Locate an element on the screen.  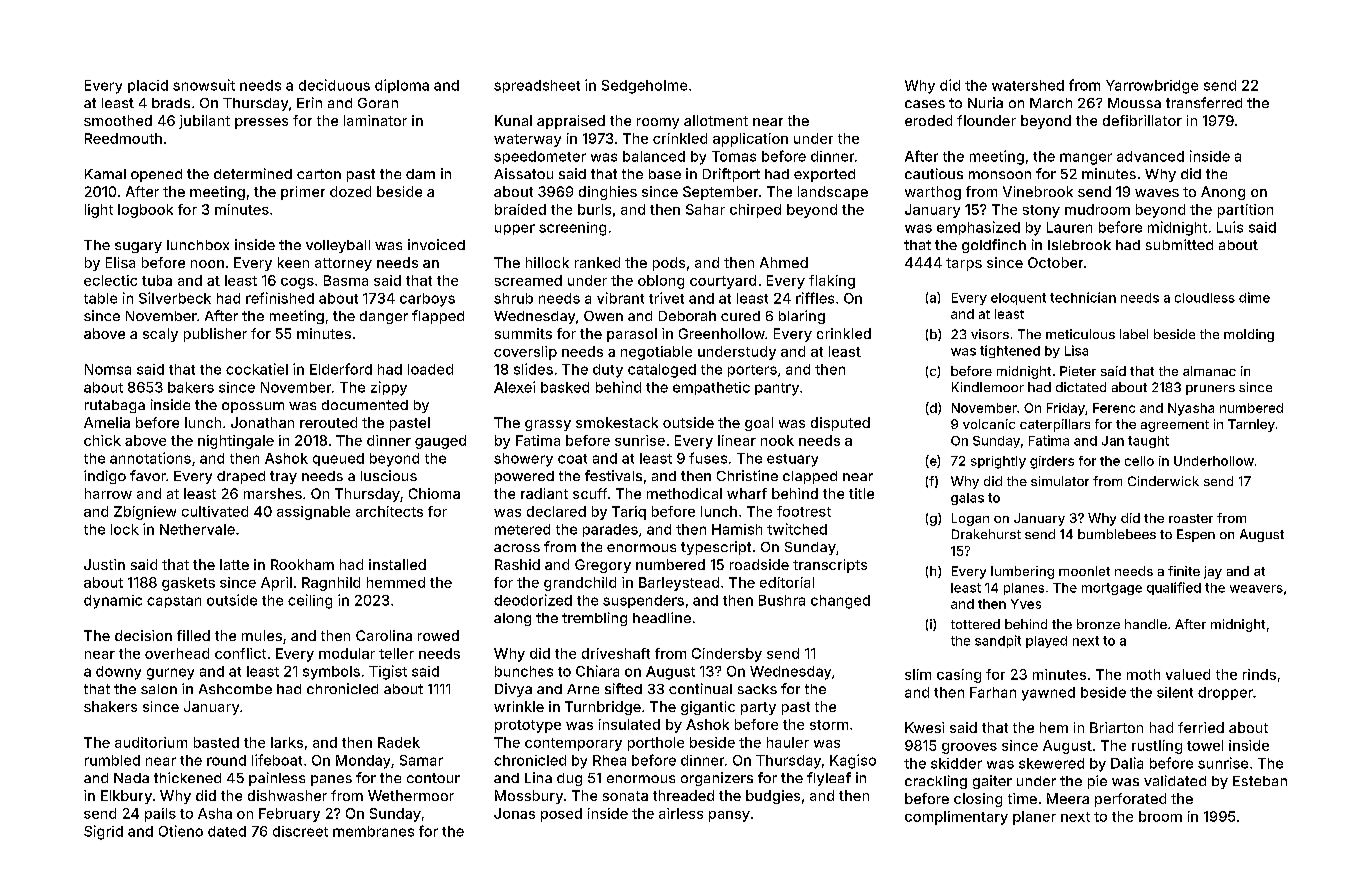
Luis is located at coordinates (1230, 227).
